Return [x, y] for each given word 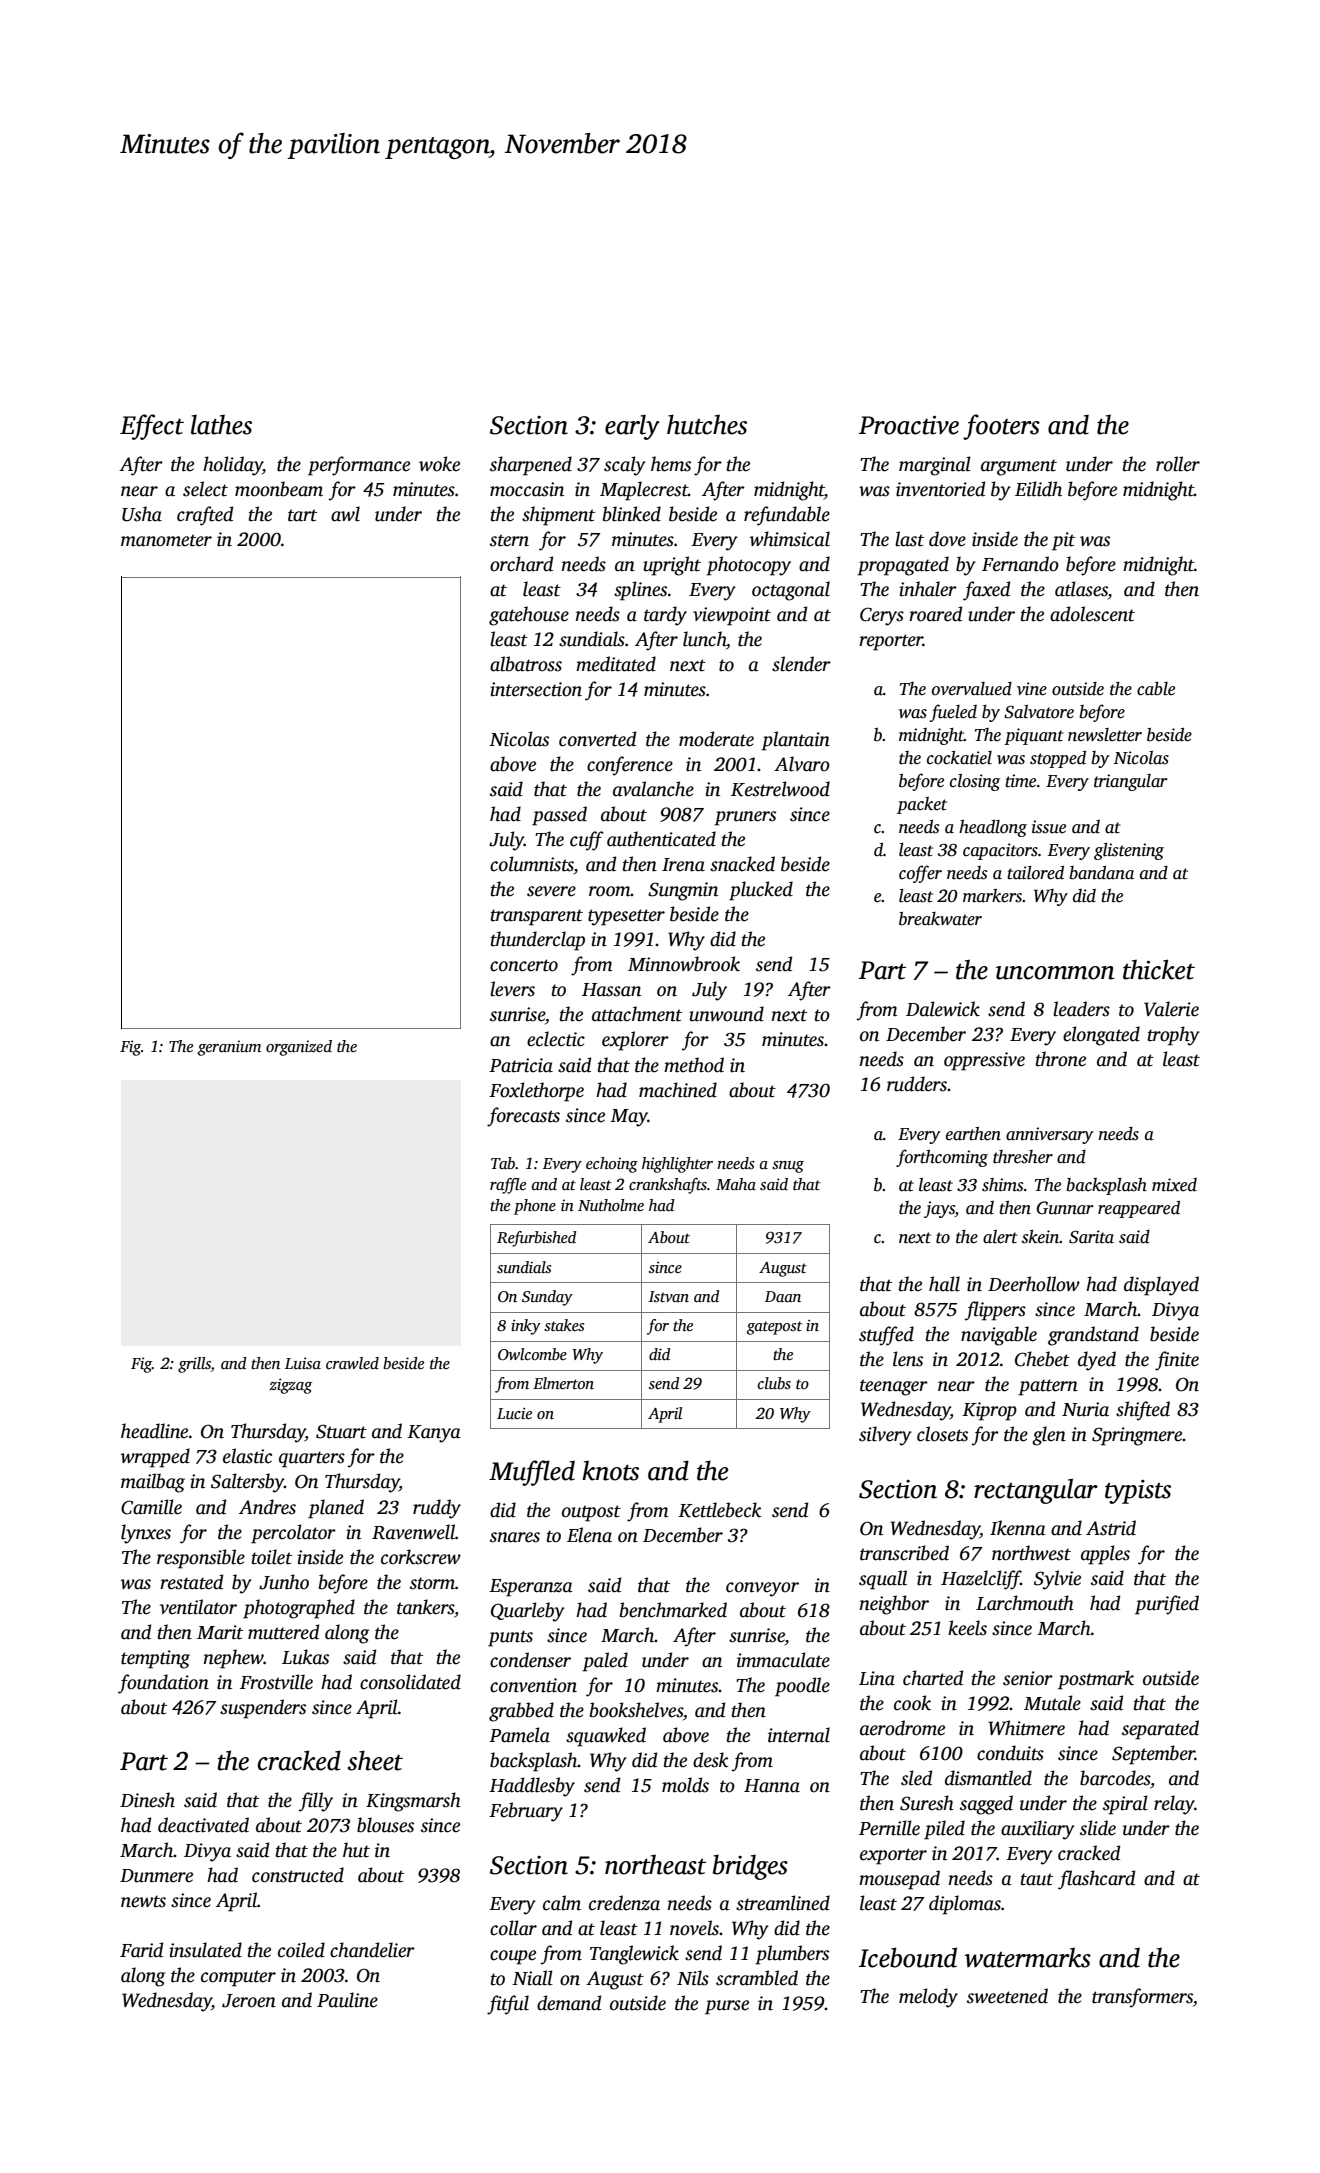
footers [1001, 427]
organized [299, 1048]
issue [1049, 827]
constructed [298, 1875]
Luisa [303, 1363]
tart [302, 515]
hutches [707, 424]
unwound [726, 1014]
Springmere [1137, 1436]
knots [610, 1470]
